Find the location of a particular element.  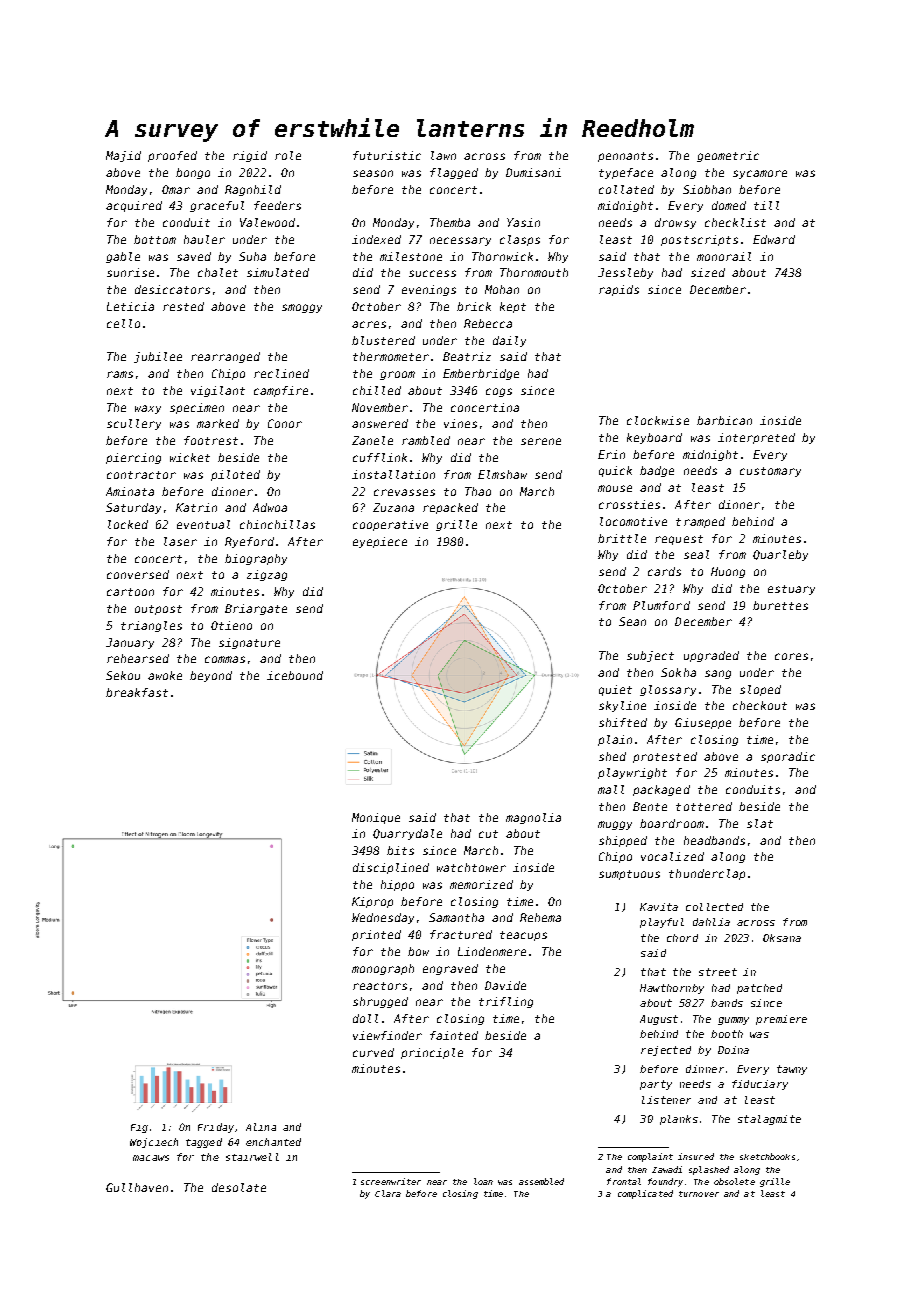

serene is located at coordinates (541, 441).
